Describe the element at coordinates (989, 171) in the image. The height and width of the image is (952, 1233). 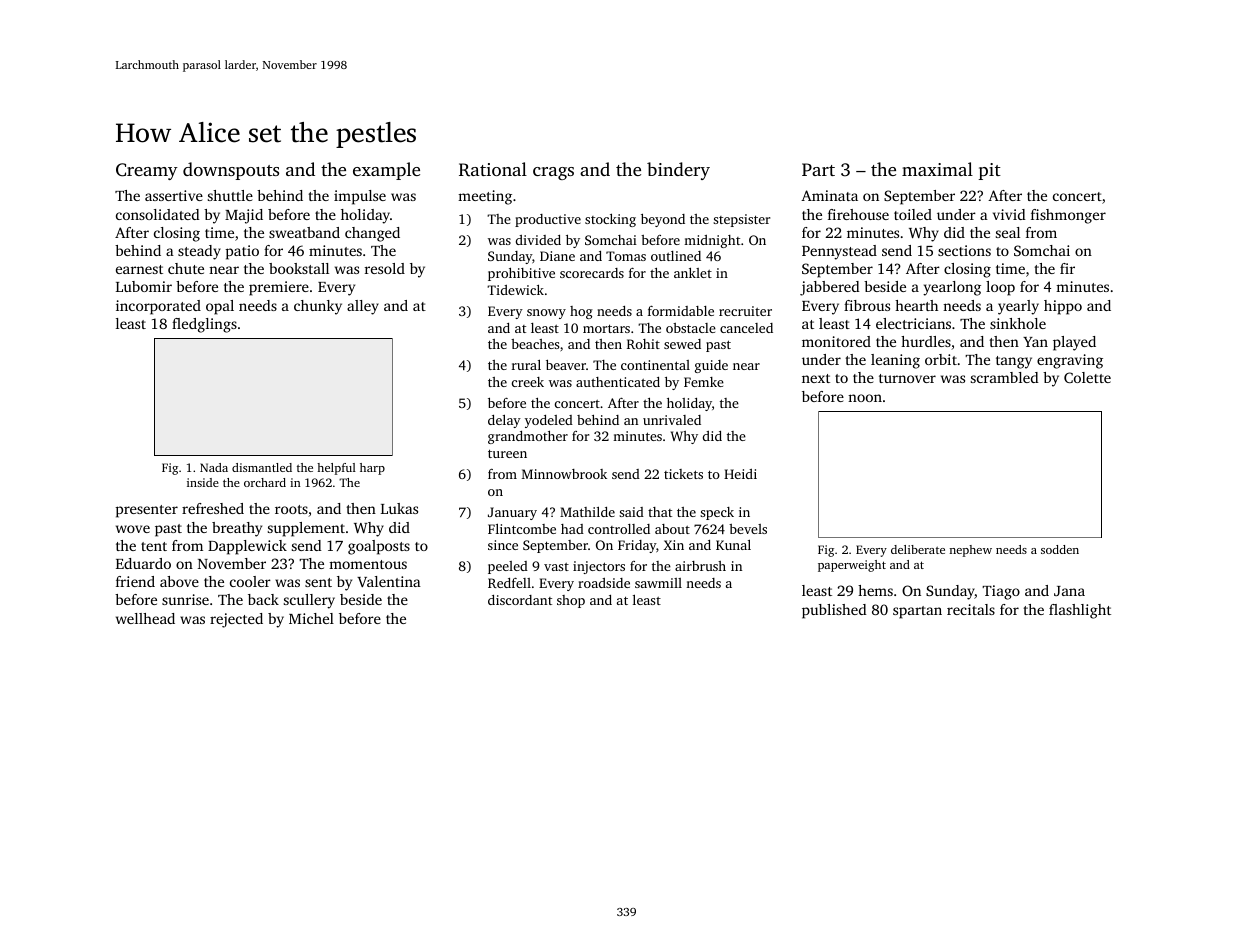
I see `pit` at that location.
